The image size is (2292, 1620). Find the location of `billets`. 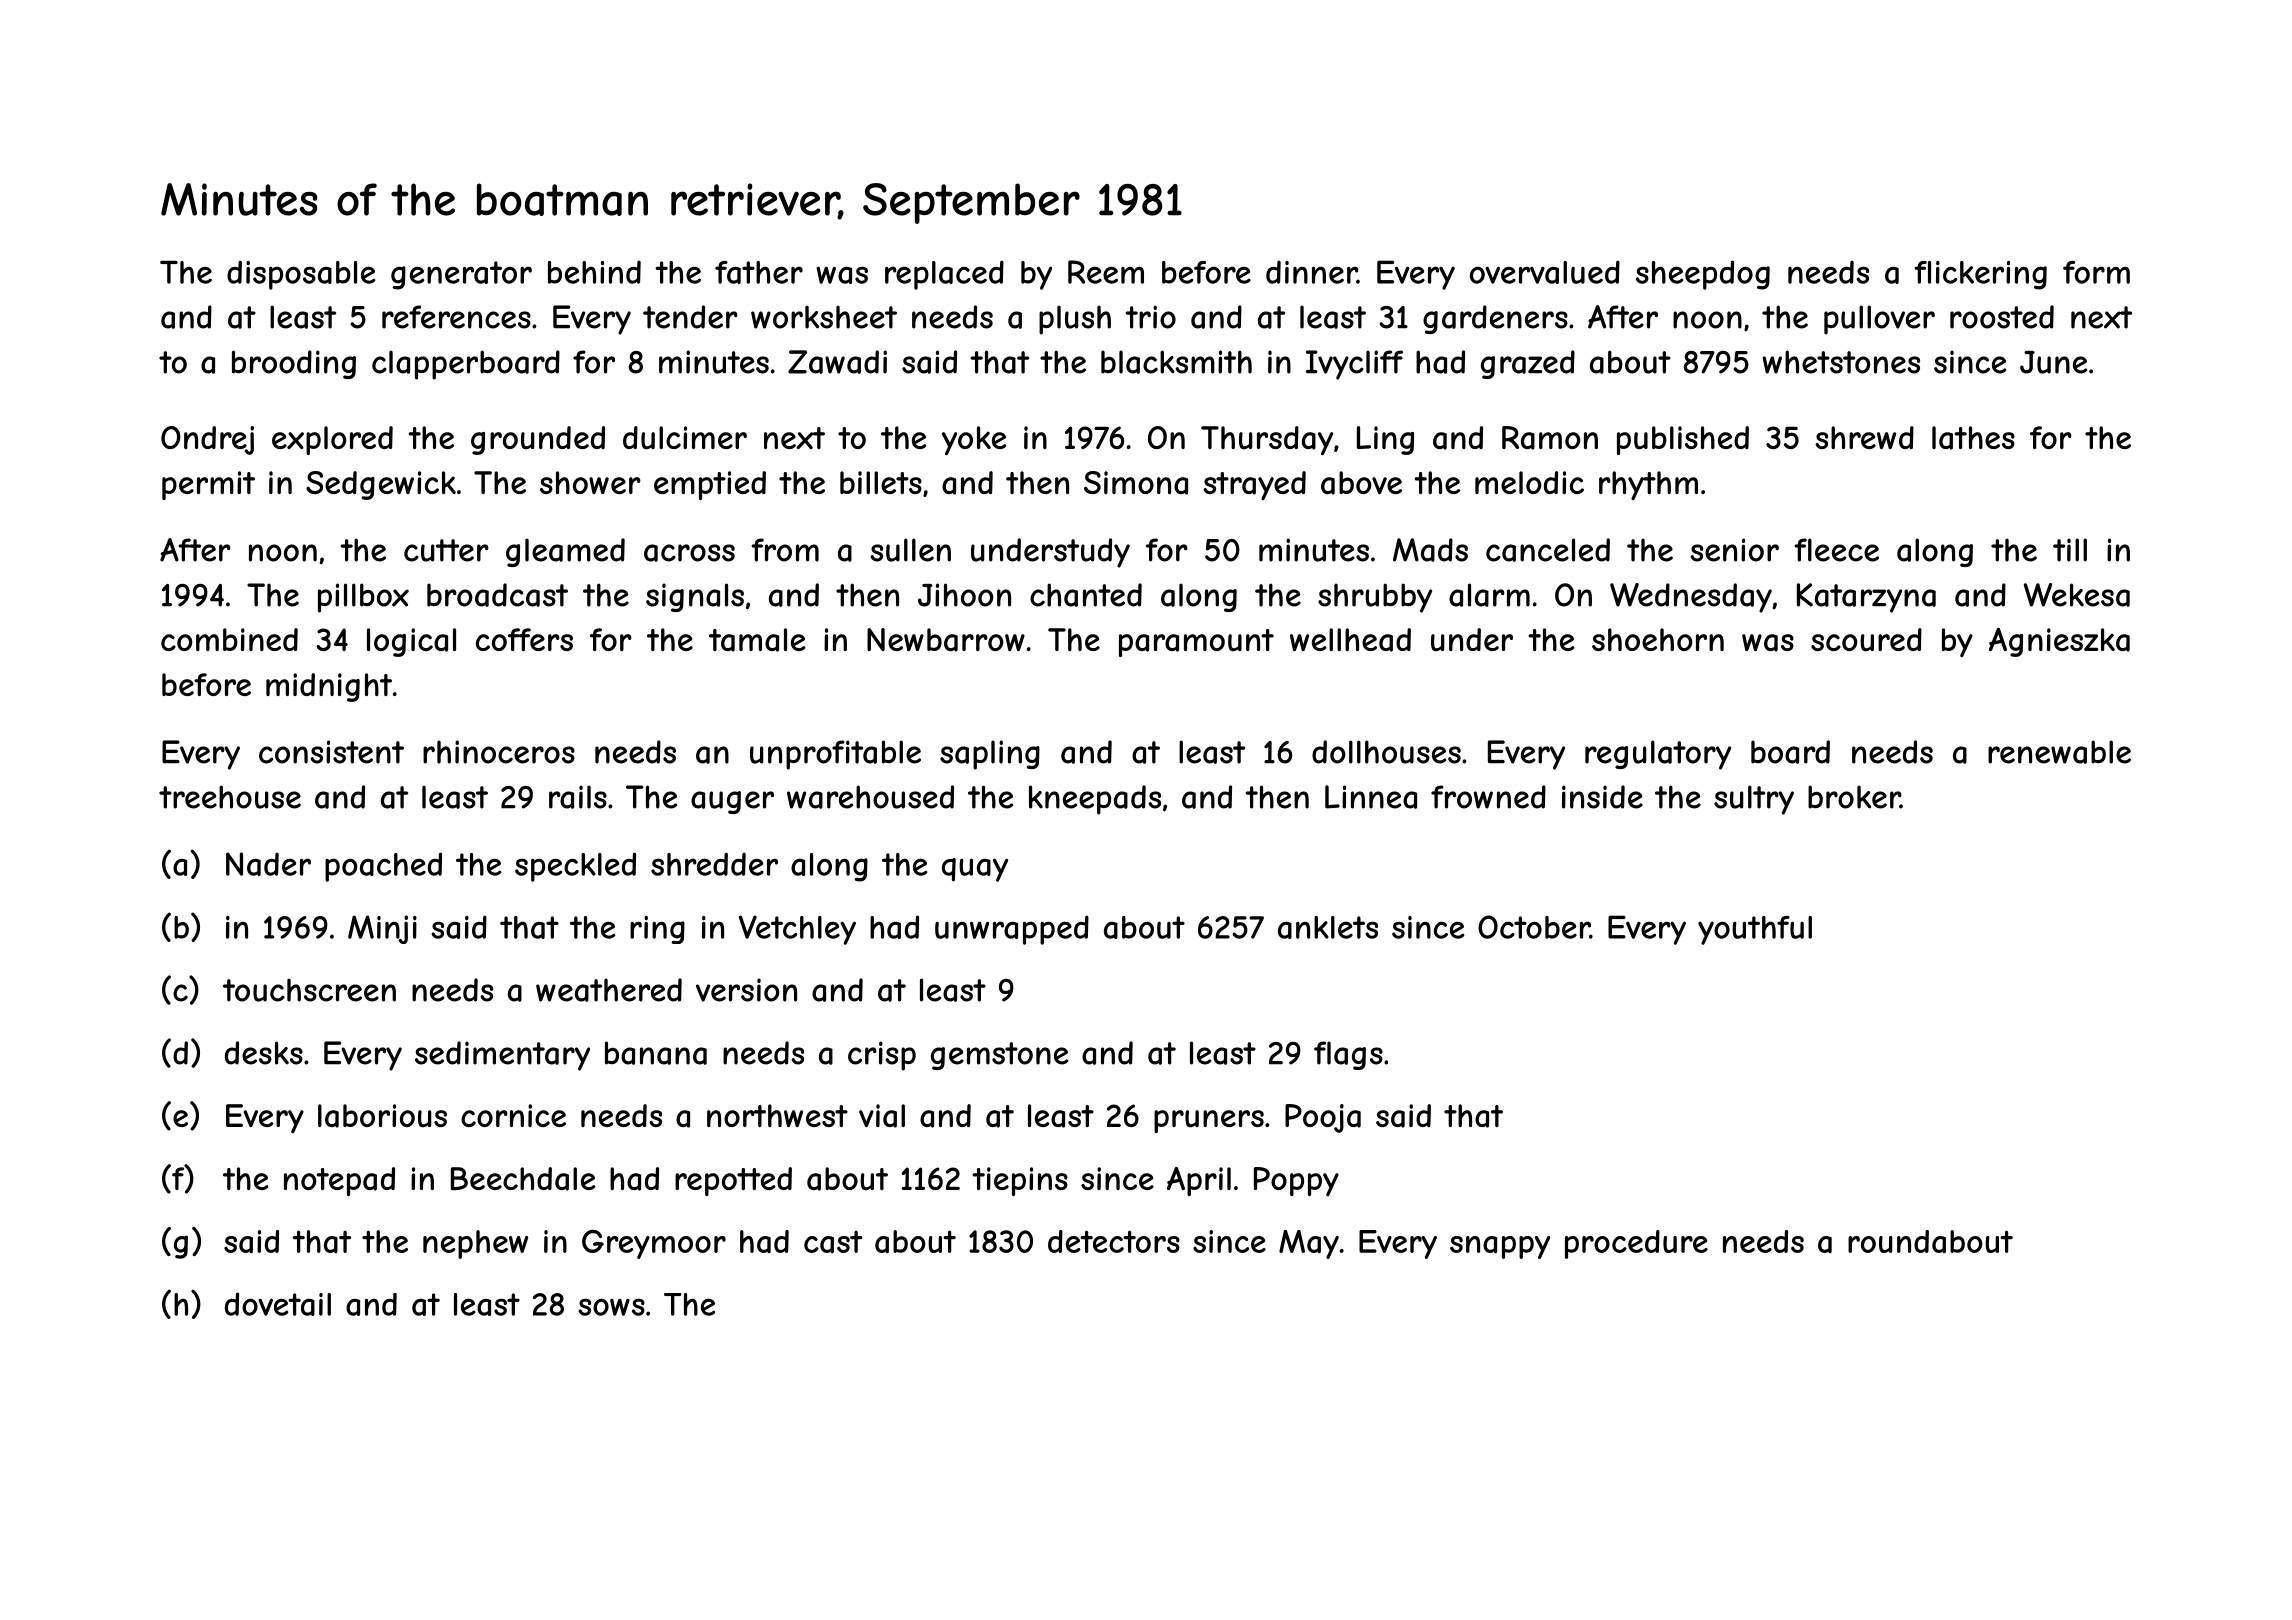

billets is located at coordinates (881, 482).
